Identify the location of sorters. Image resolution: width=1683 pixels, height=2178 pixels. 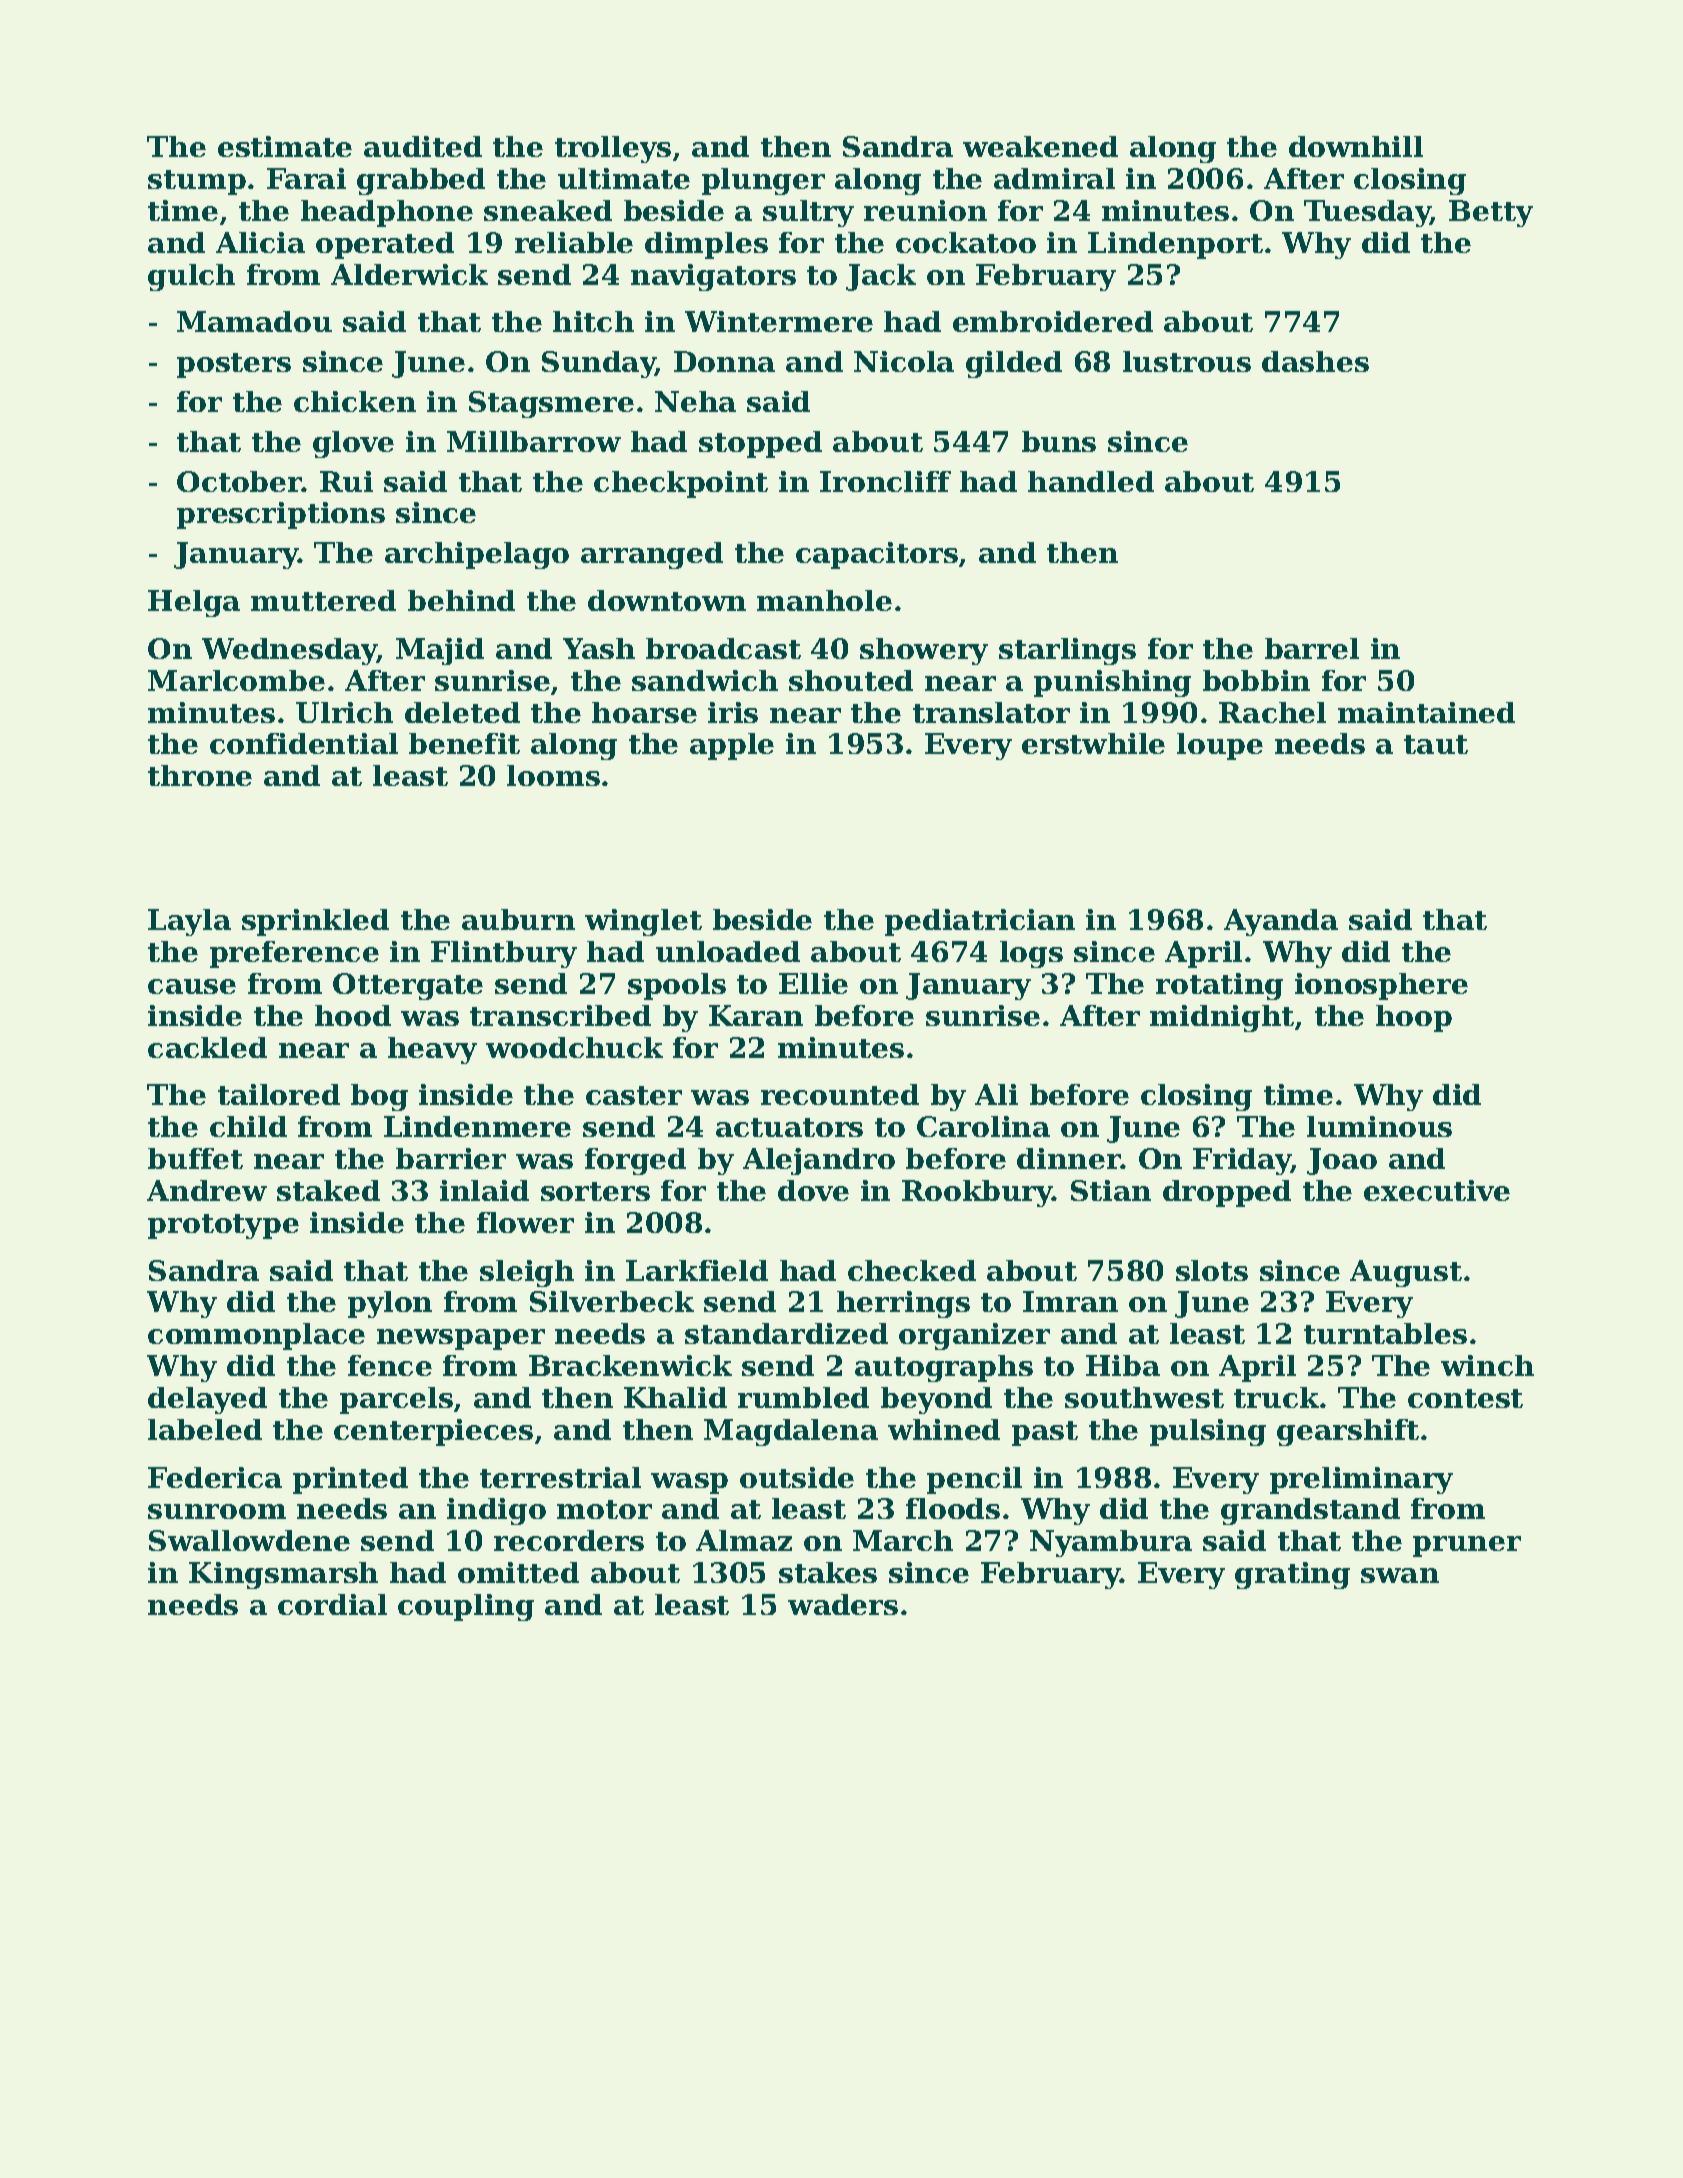
(595, 1191).
